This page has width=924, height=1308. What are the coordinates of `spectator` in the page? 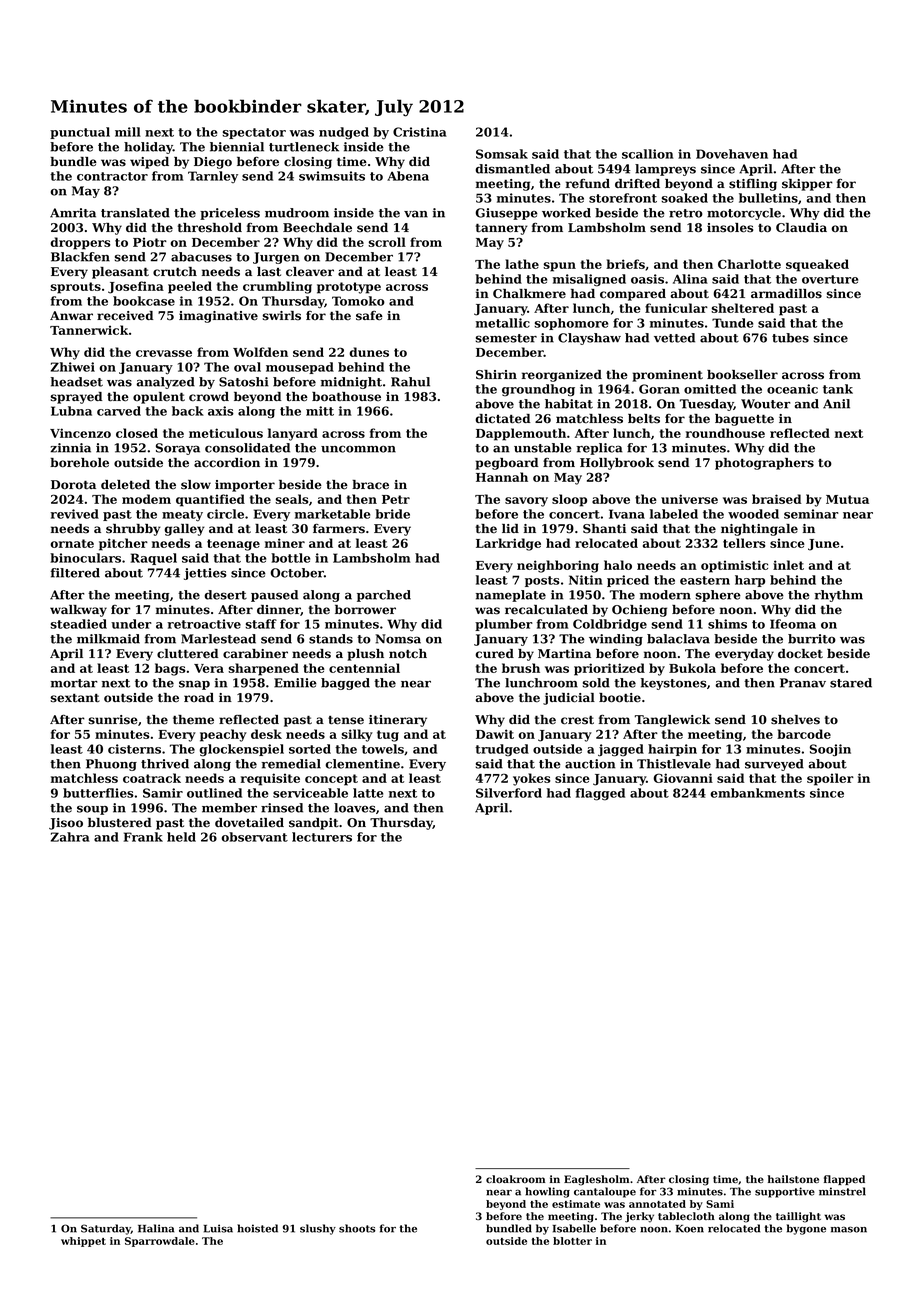 It's located at (254, 133).
